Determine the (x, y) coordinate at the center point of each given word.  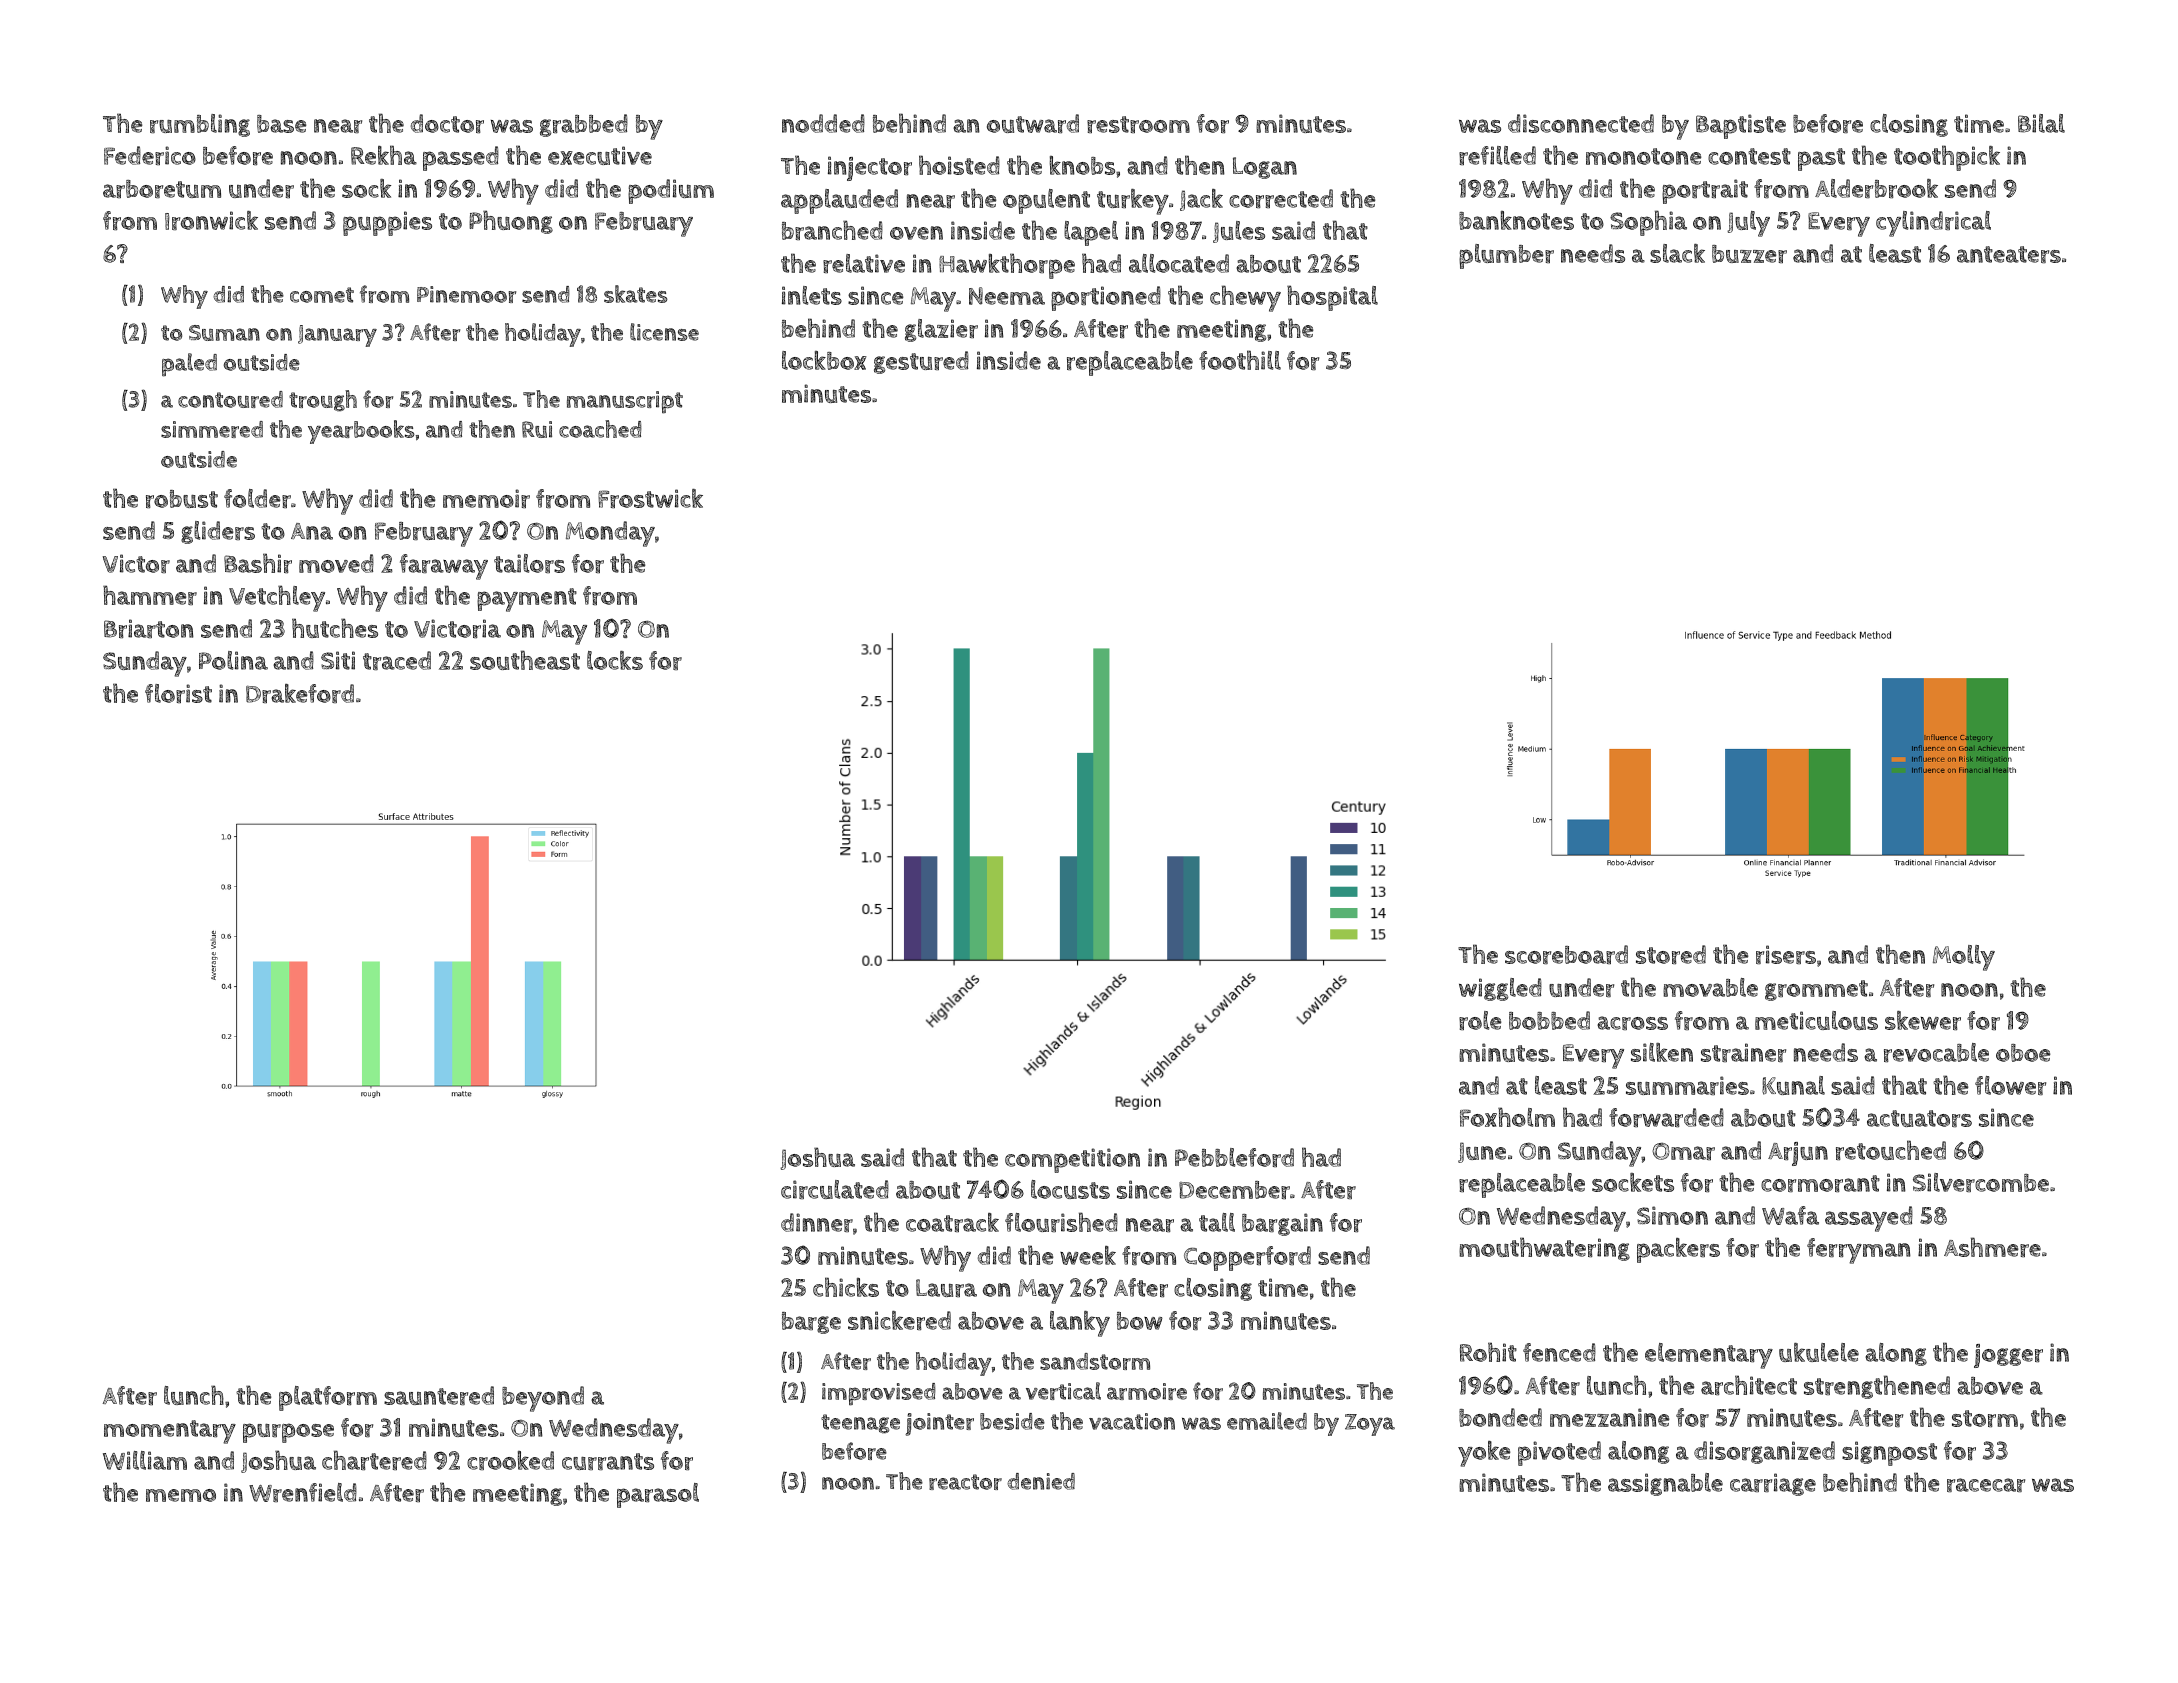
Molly (1964, 958)
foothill (1240, 360)
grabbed (584, 125)
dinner (817, 1222)
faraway (444, 567)
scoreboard (1566, 954)
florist (178, 693)
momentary (170, 1432)
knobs (1082, 165)
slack (1677, 253)
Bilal (2041, 123)
